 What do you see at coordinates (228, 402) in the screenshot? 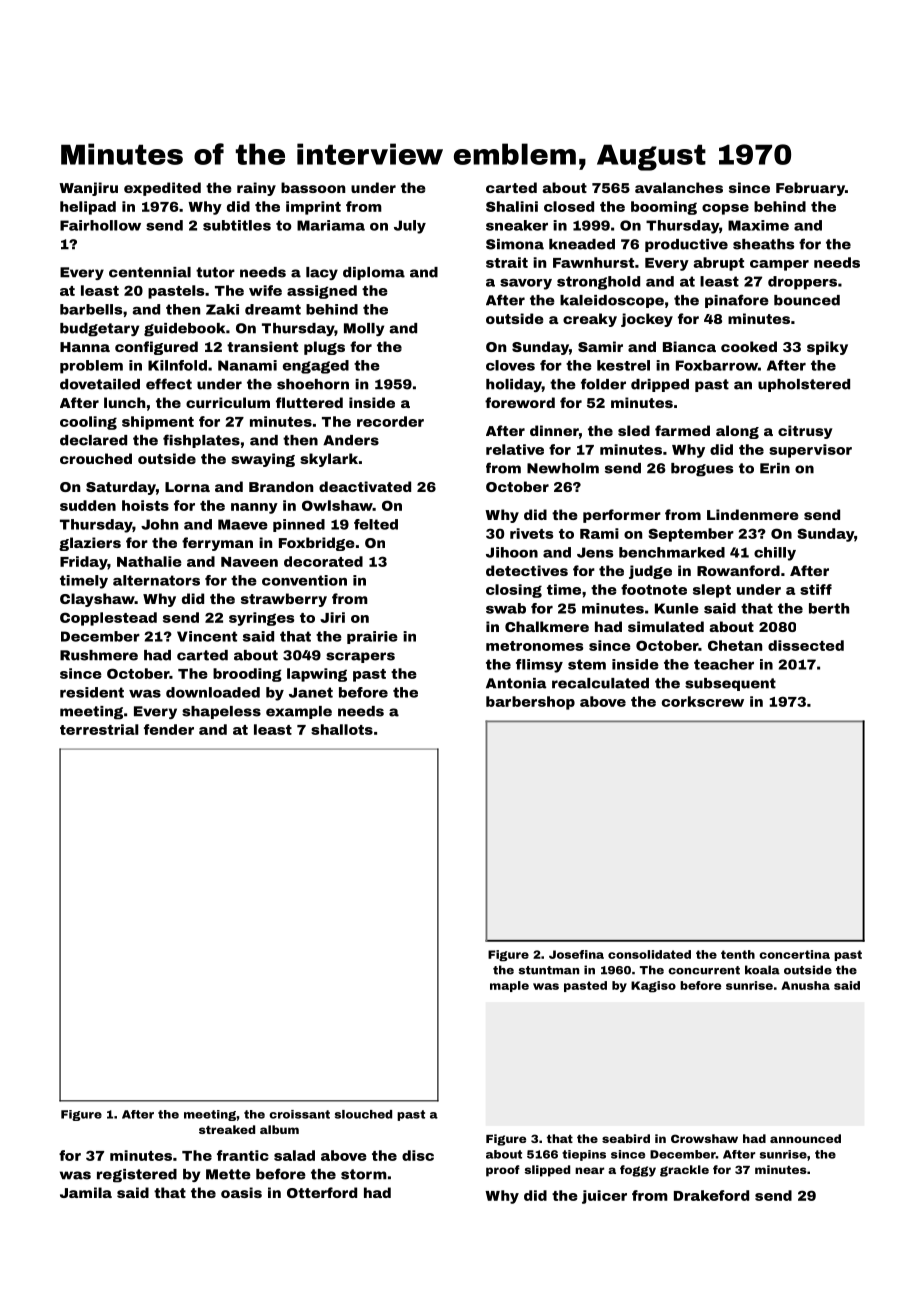
I see `curriculum` at bounding box center [228, 402].
